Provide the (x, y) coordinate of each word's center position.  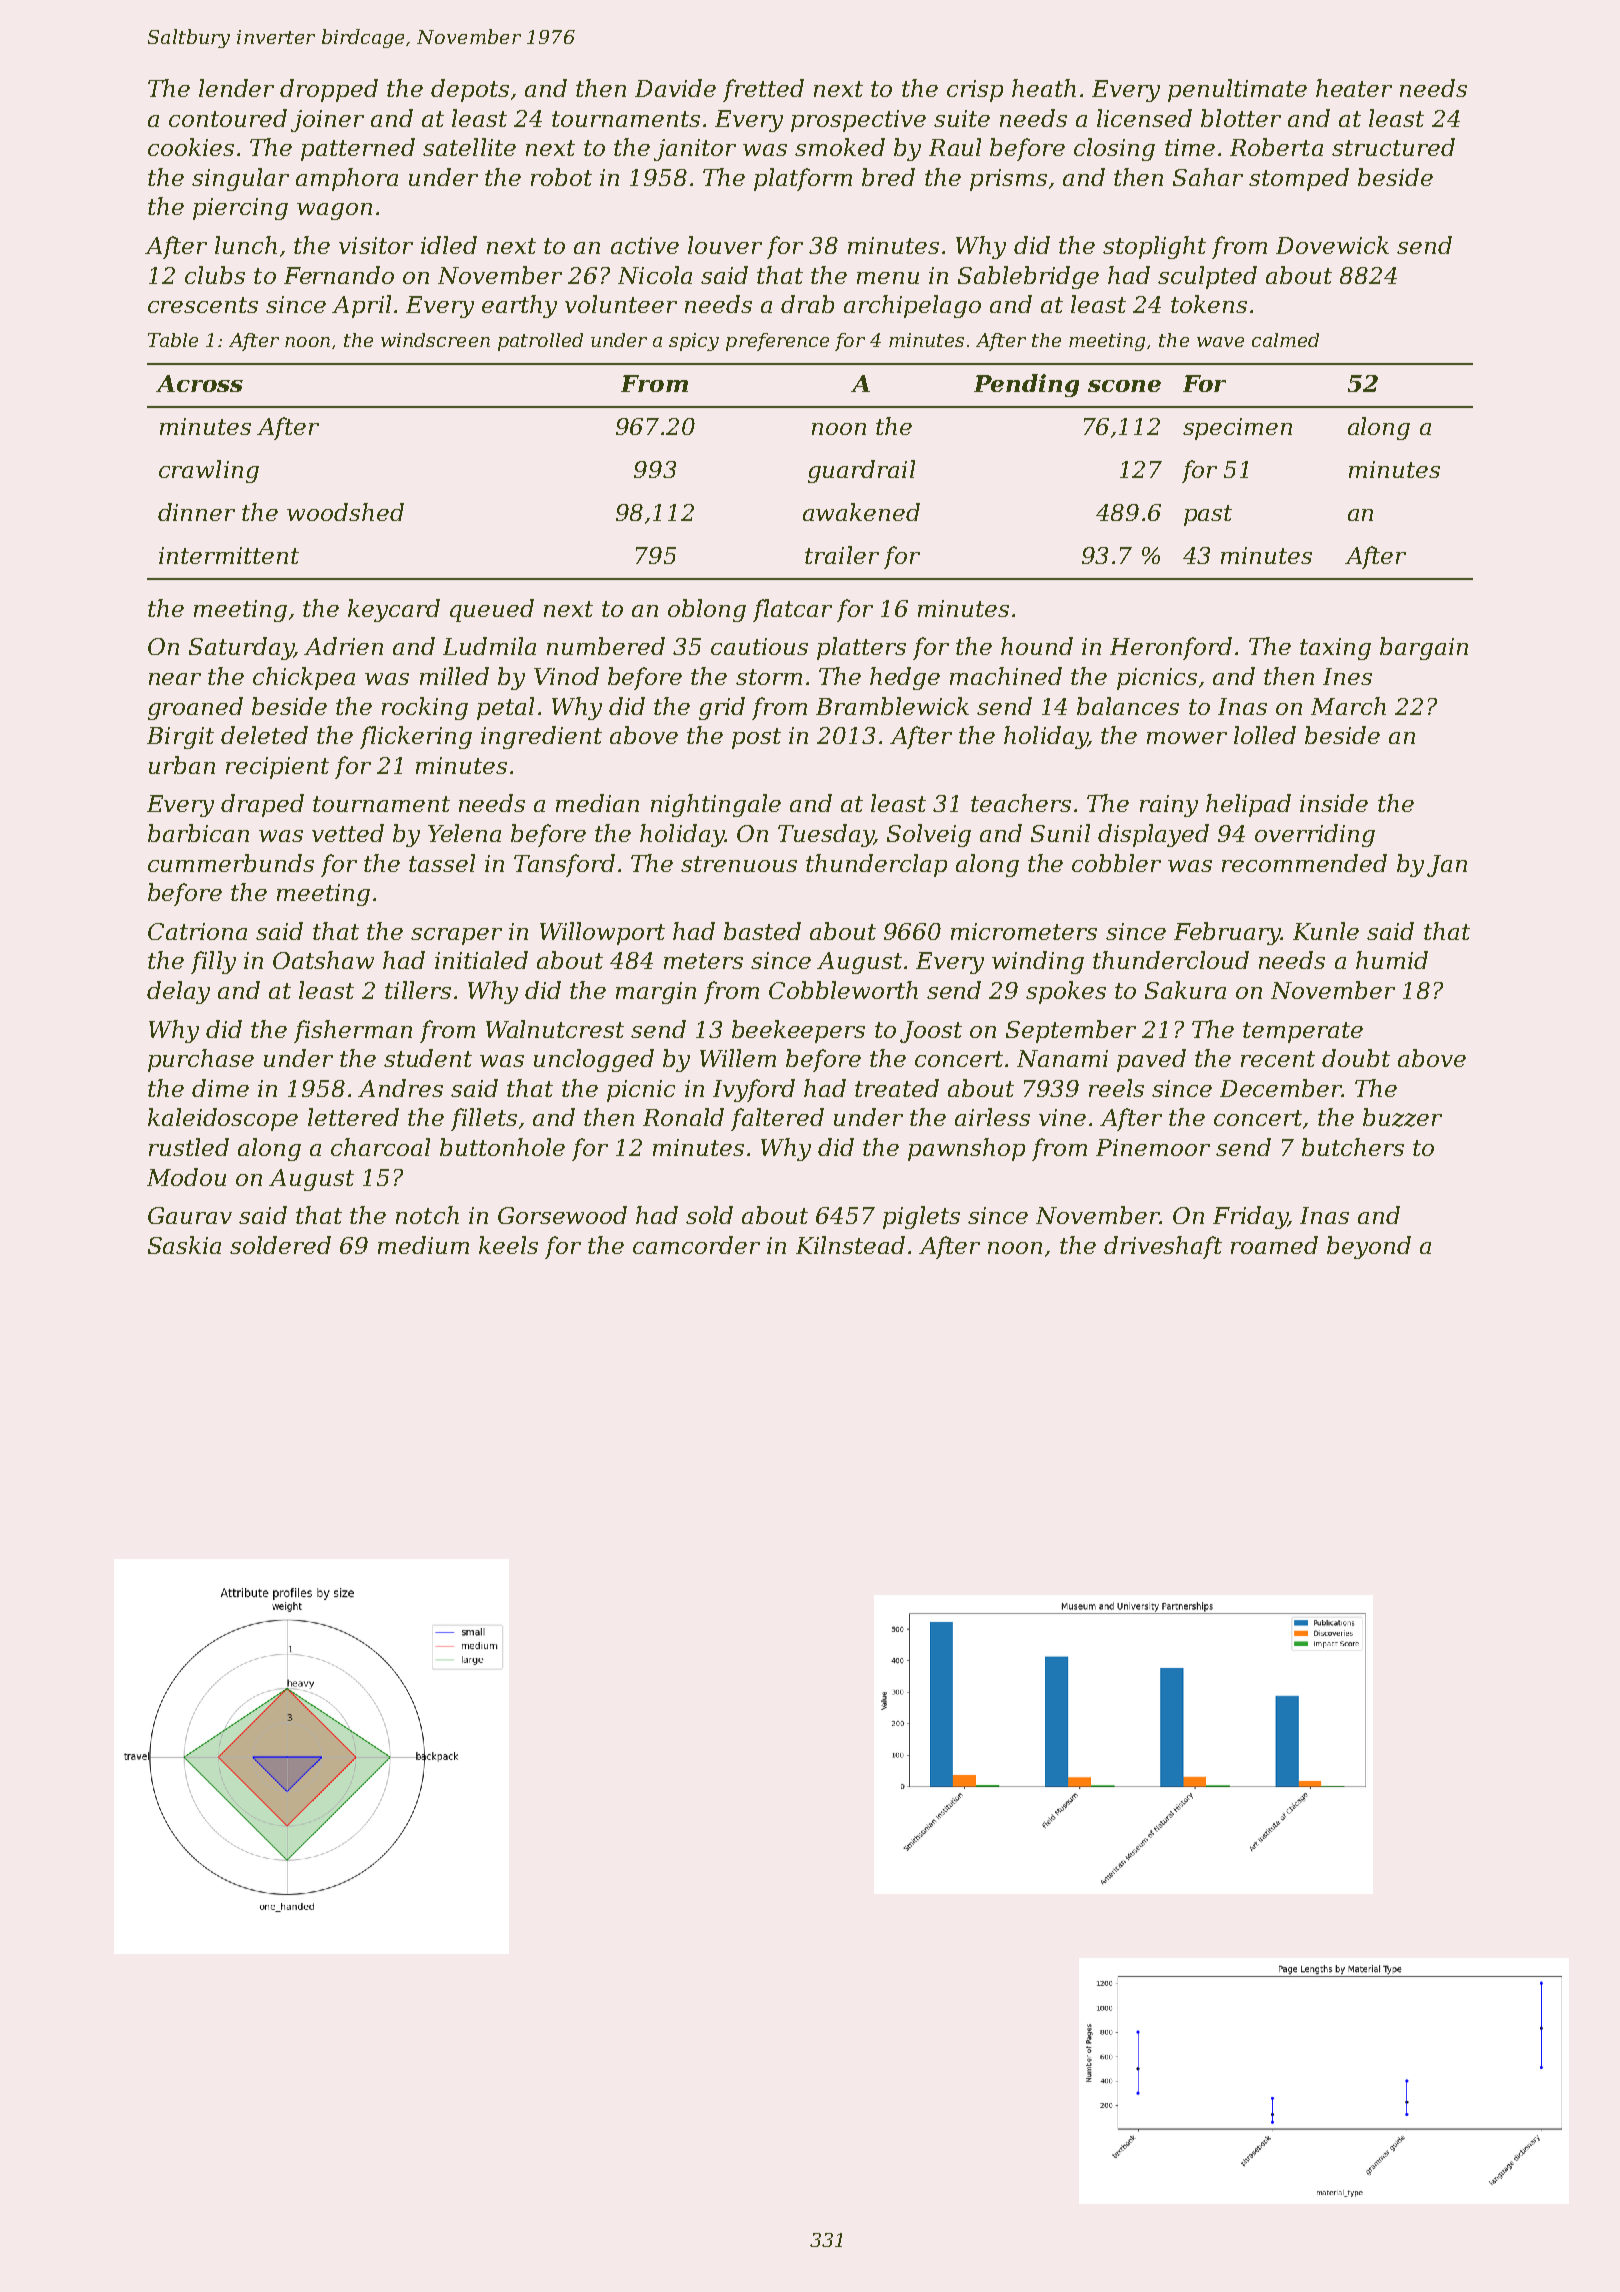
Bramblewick (892, 706)
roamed (1274, 1245)
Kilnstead (850, 1245)
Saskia (184, 1245)
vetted (348, 833)
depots (470, 90)
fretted (763, 90)
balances (1128, 706)
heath (1044, 88)
